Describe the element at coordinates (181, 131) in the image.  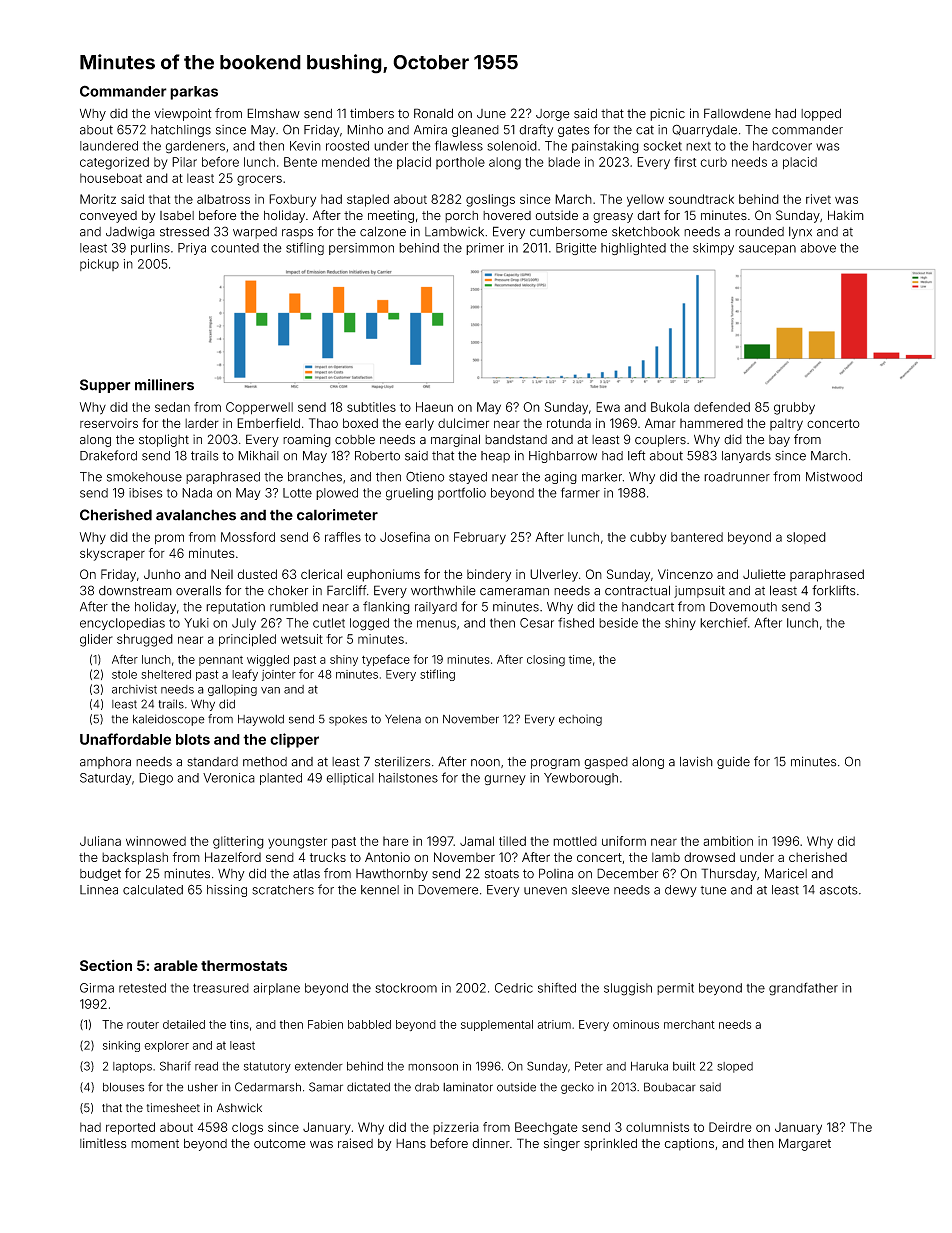
I see `hatchlings` at that location.
